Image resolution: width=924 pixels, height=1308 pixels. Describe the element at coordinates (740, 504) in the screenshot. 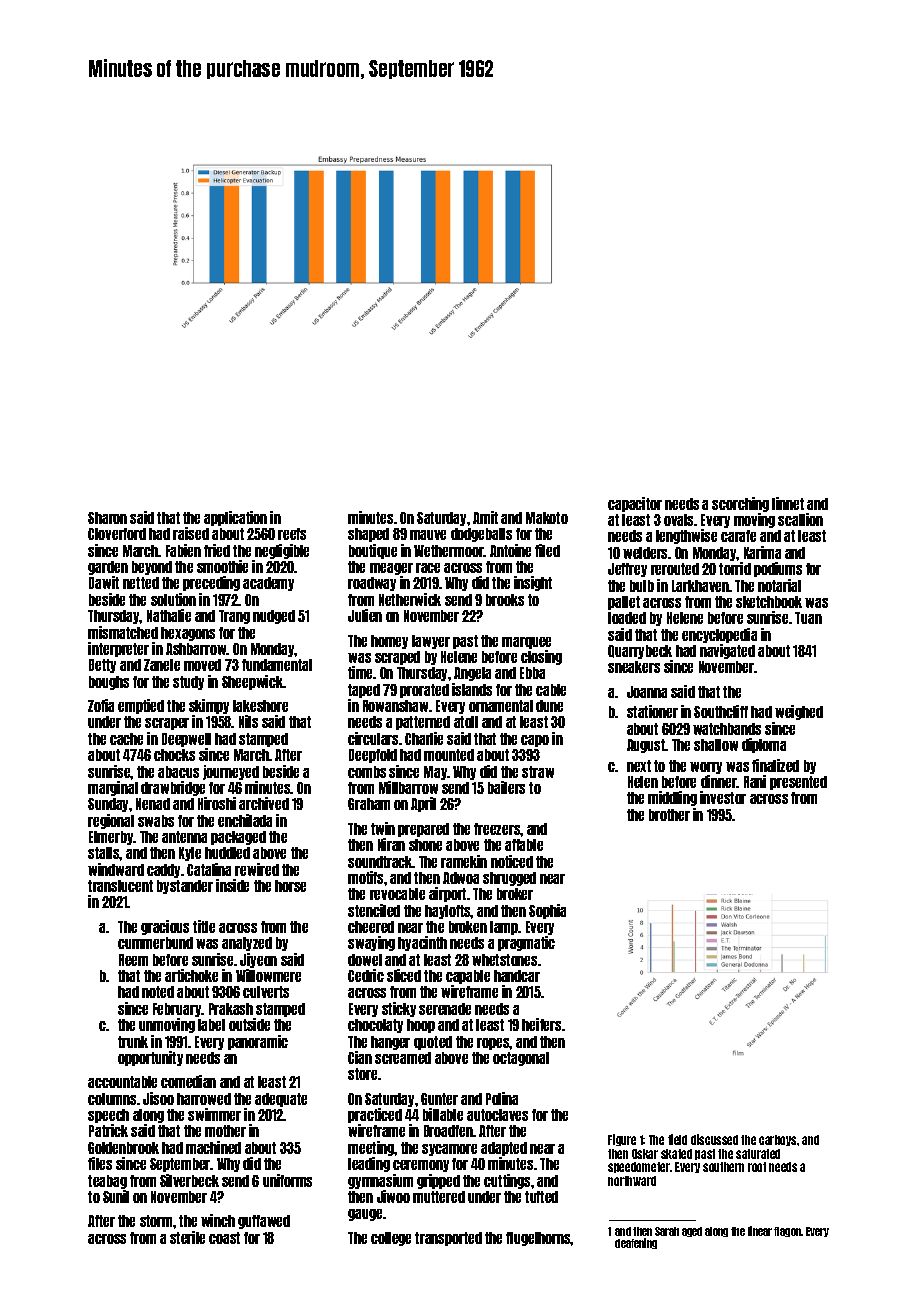

I see `scorching` at that location.
